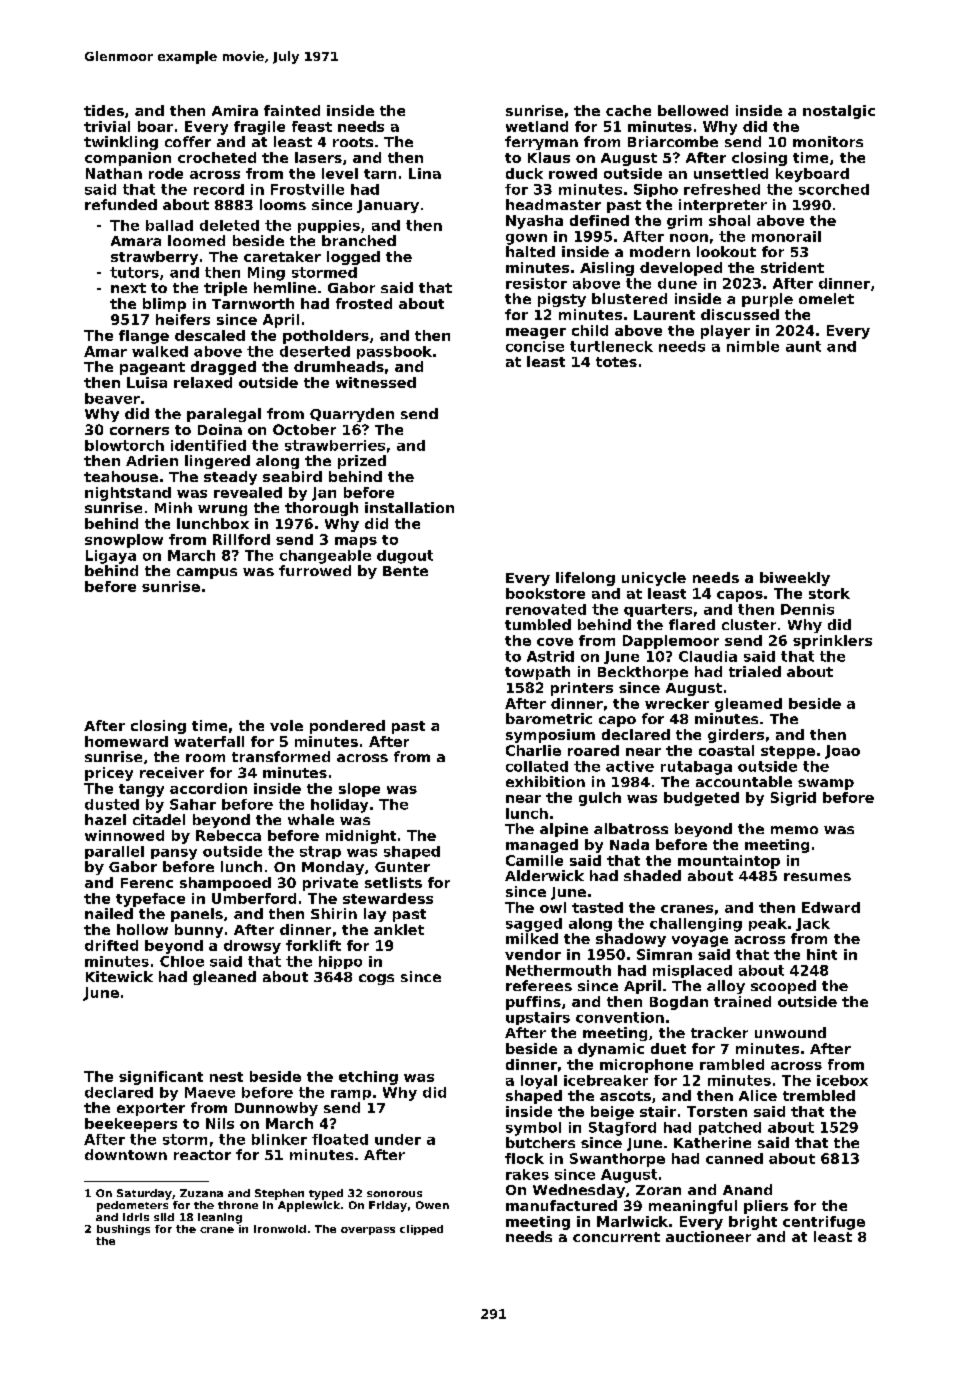 This document has height=1392, width=961. Describe the element at coordinates (409, 507) in the document. I see `installation` at that location.
